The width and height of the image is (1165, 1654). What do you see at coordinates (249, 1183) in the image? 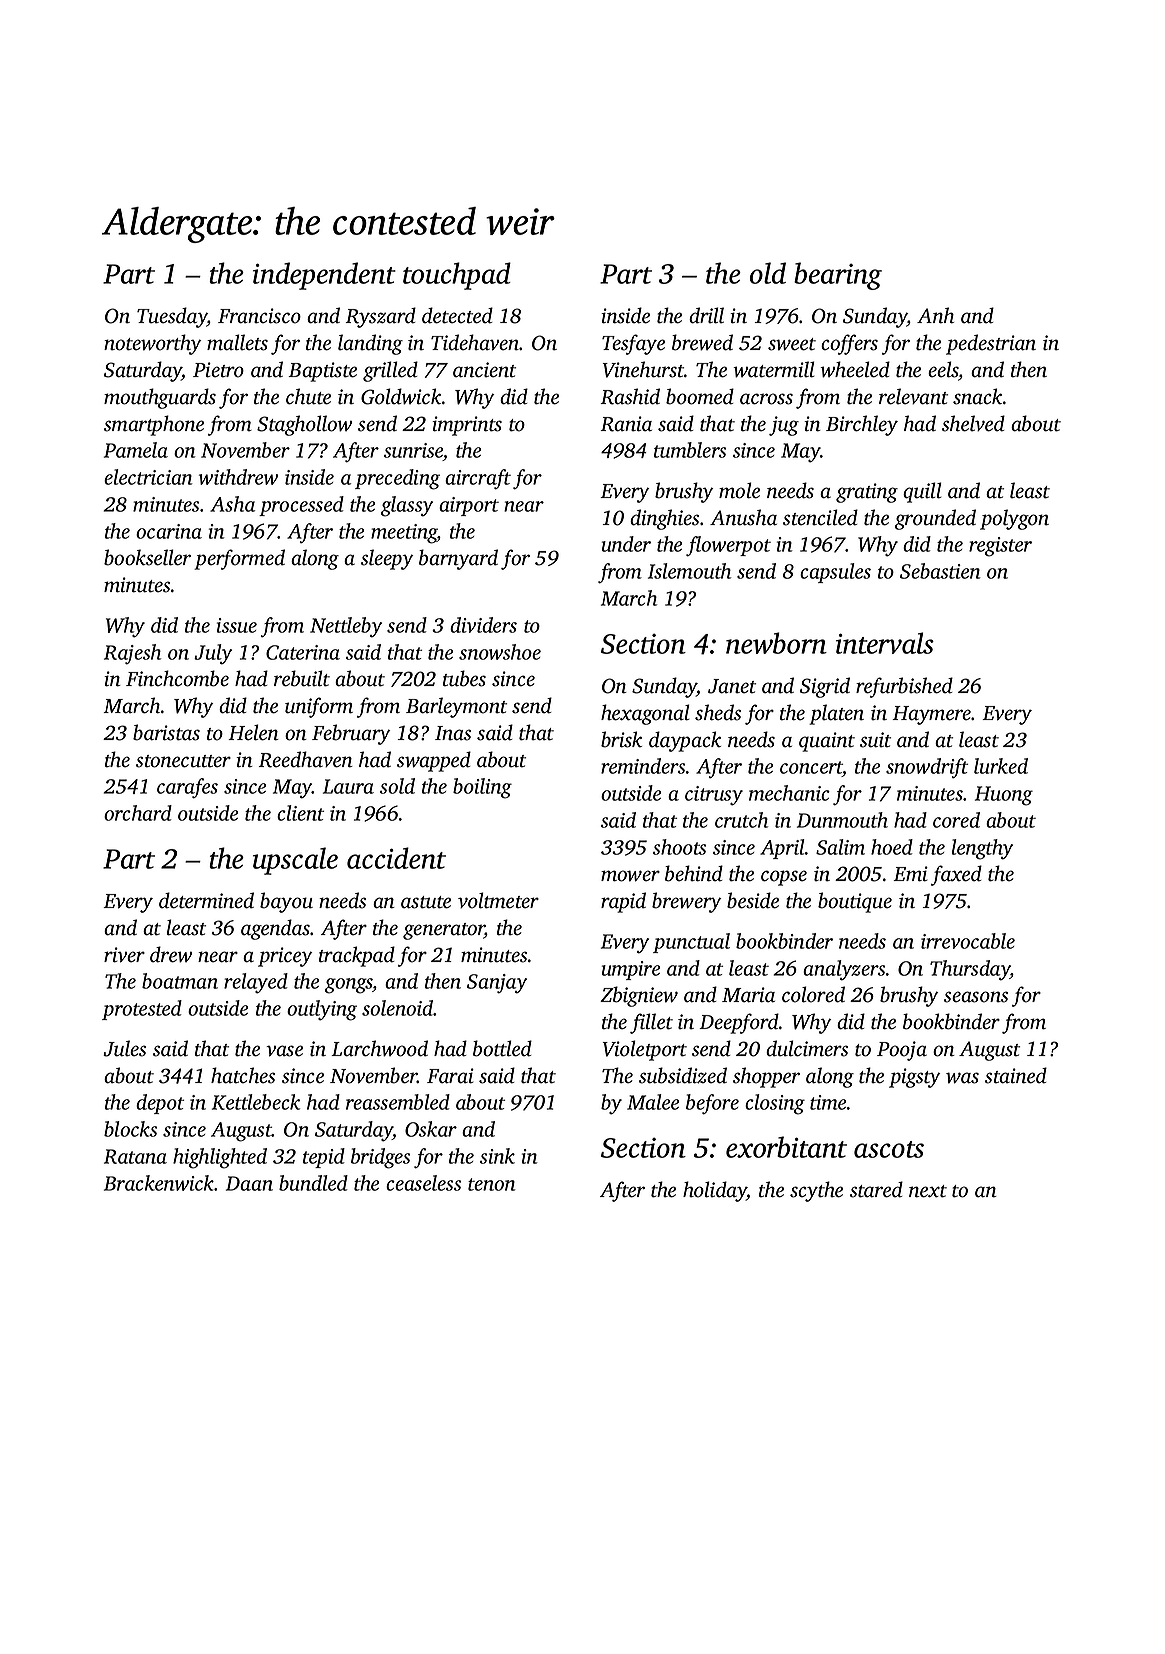
I see `Daan` at bounding box center [249, 1183].
